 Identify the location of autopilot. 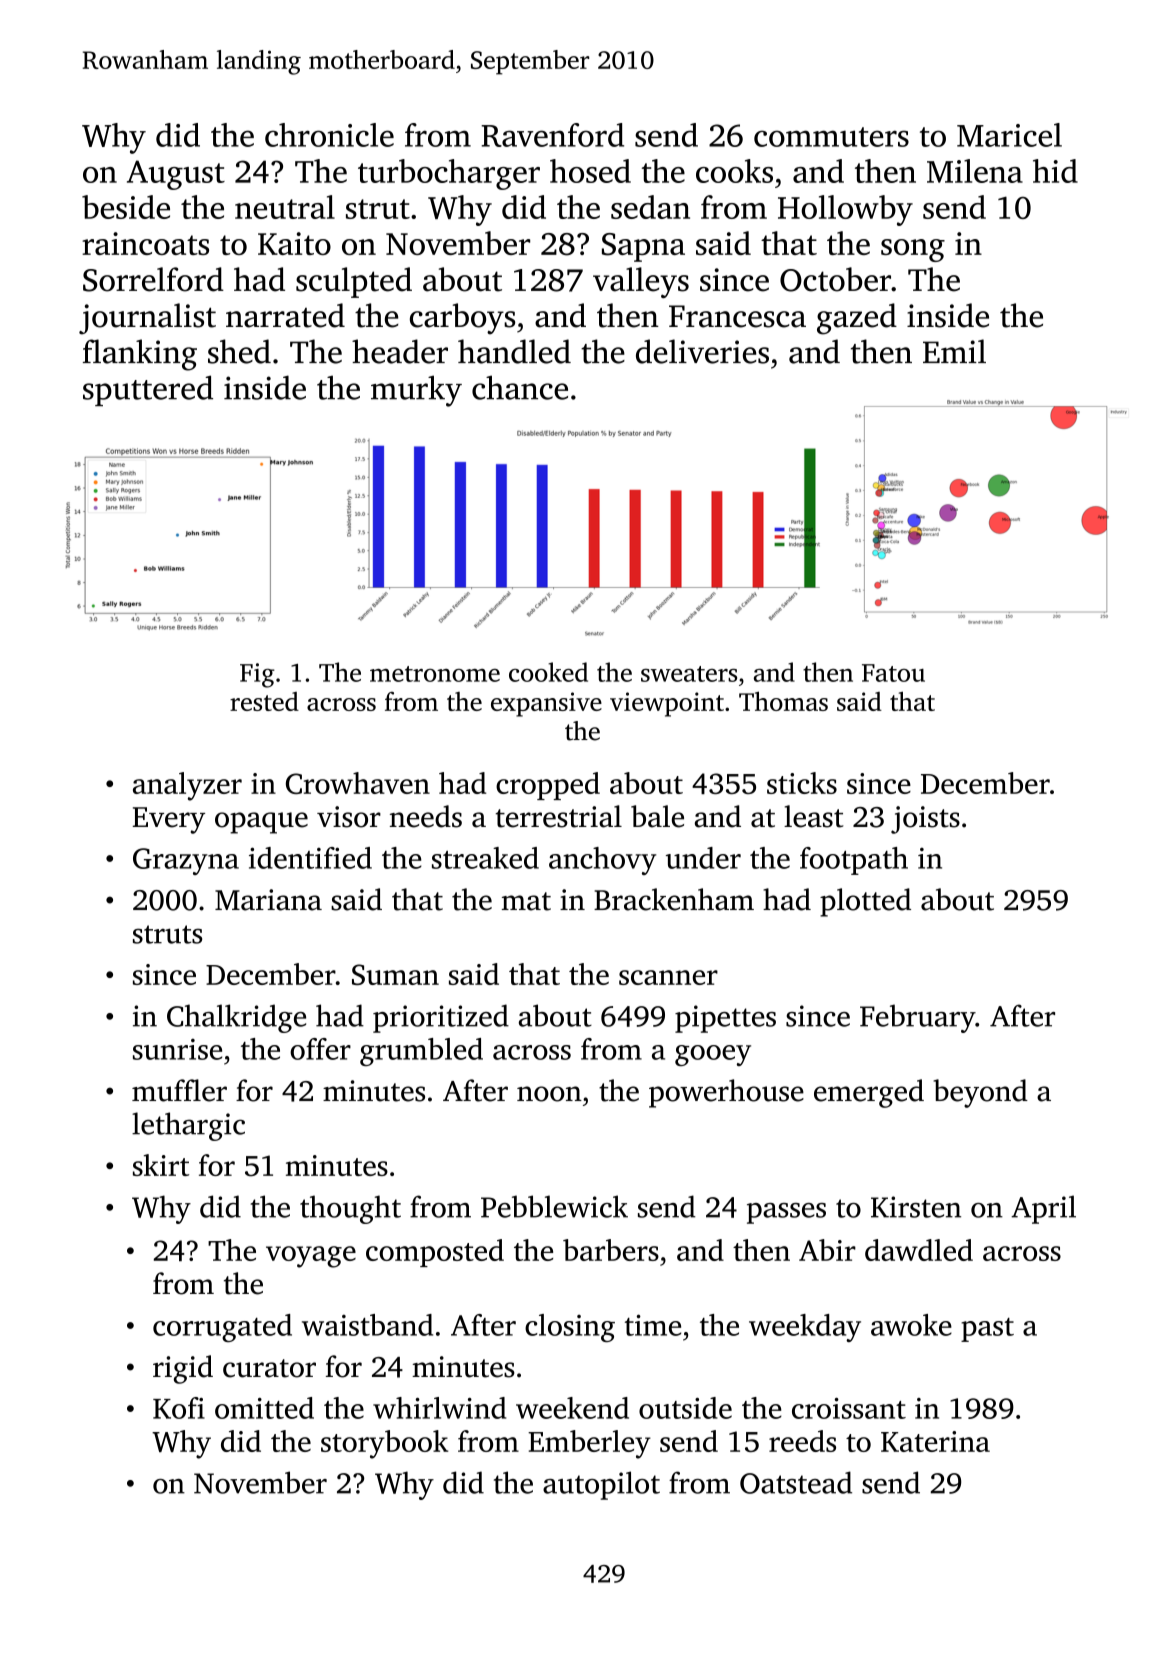
(601, 1485).
